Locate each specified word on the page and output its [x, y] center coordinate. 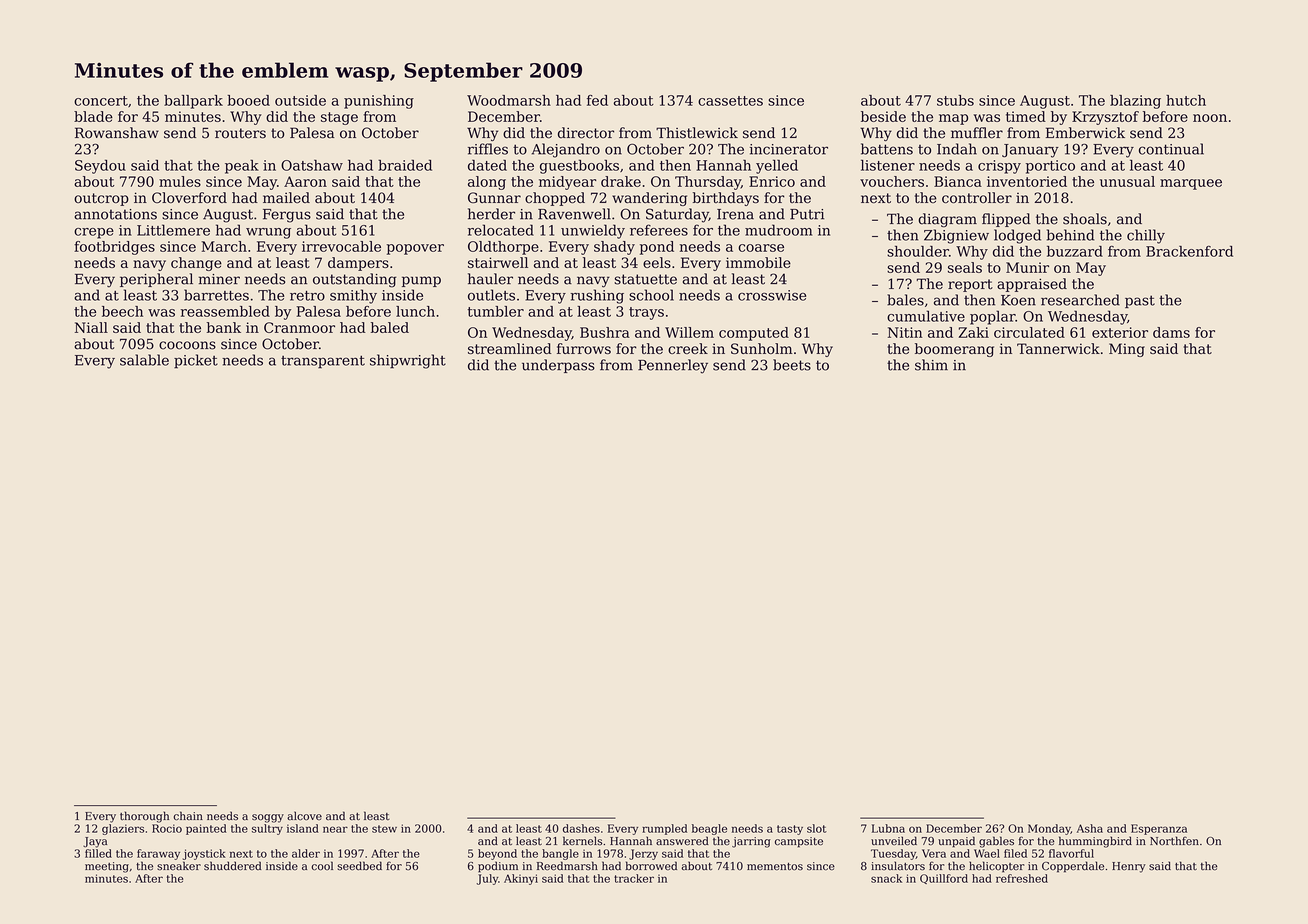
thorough [144, 817]
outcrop [101, 199]
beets [792, 365]
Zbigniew [956, 236]
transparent [323, 362]
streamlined [509, 348]
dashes [581, 828]
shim [931, 365]
